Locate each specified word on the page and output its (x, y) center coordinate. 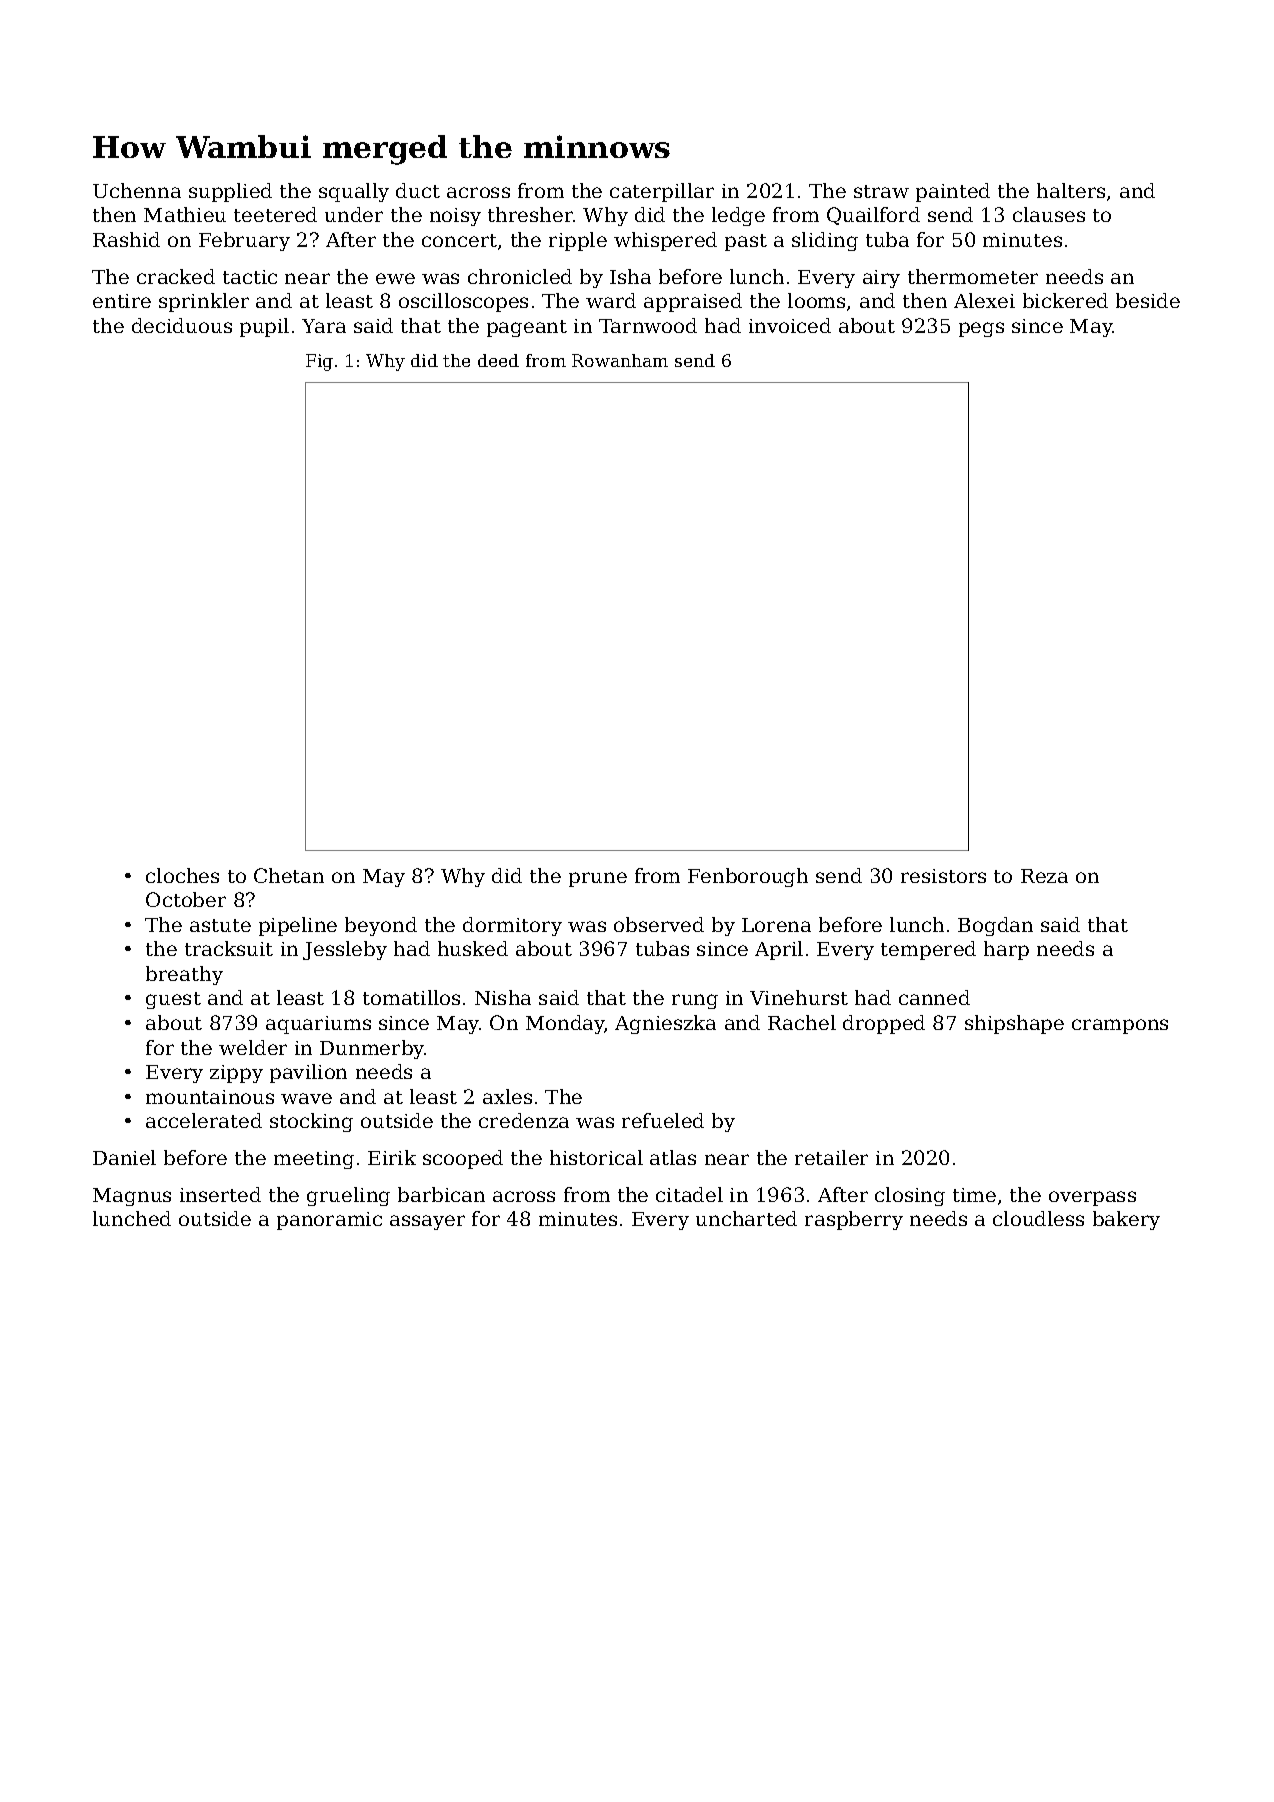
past (746, 242)
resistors (943, 876)
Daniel (124, 1157)
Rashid (126, 239)
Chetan (289, 875)
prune (598, 879)
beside (1148, 300)
